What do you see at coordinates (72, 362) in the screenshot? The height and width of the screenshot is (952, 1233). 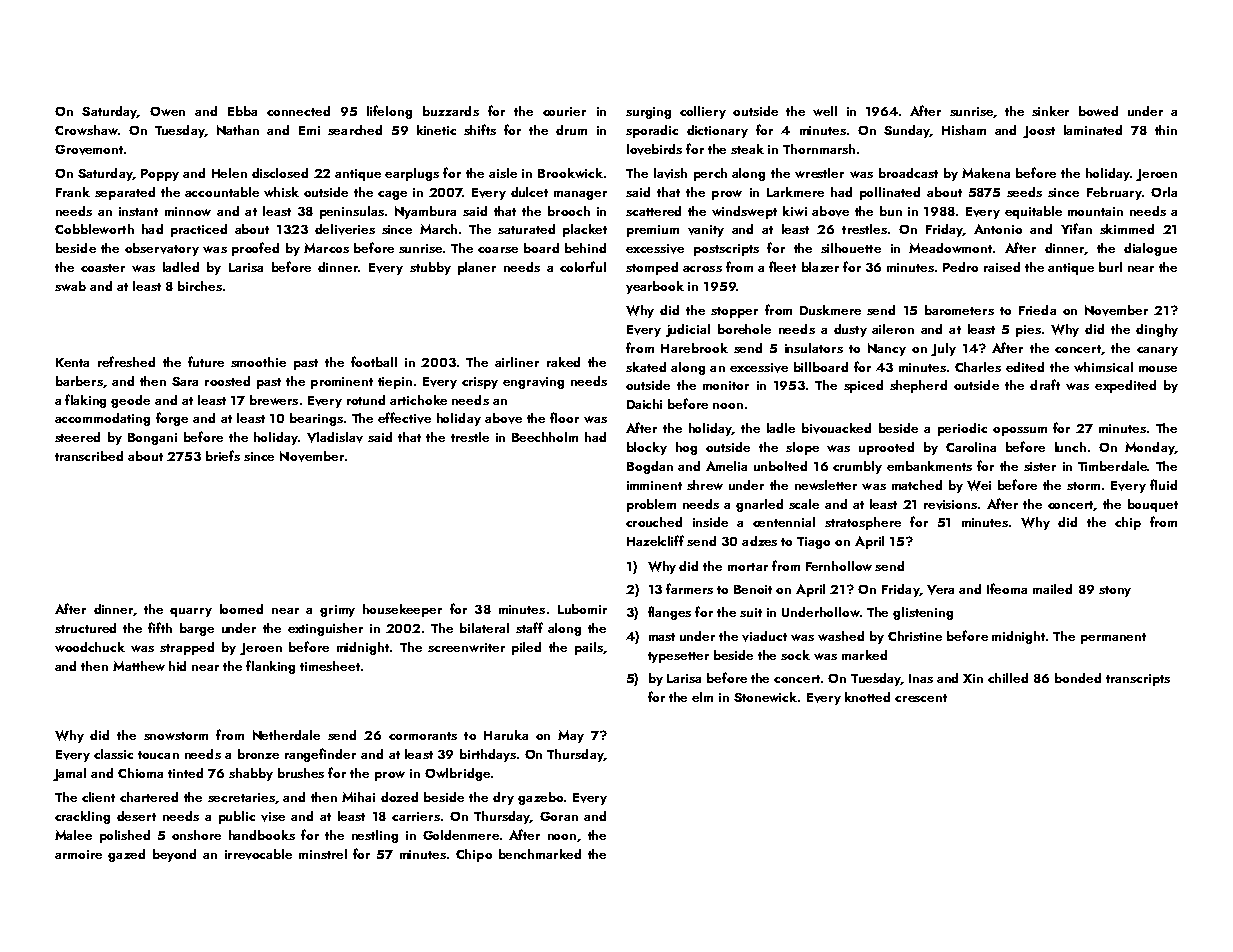 I see `Kenta` at bounding box center [72, 362].
